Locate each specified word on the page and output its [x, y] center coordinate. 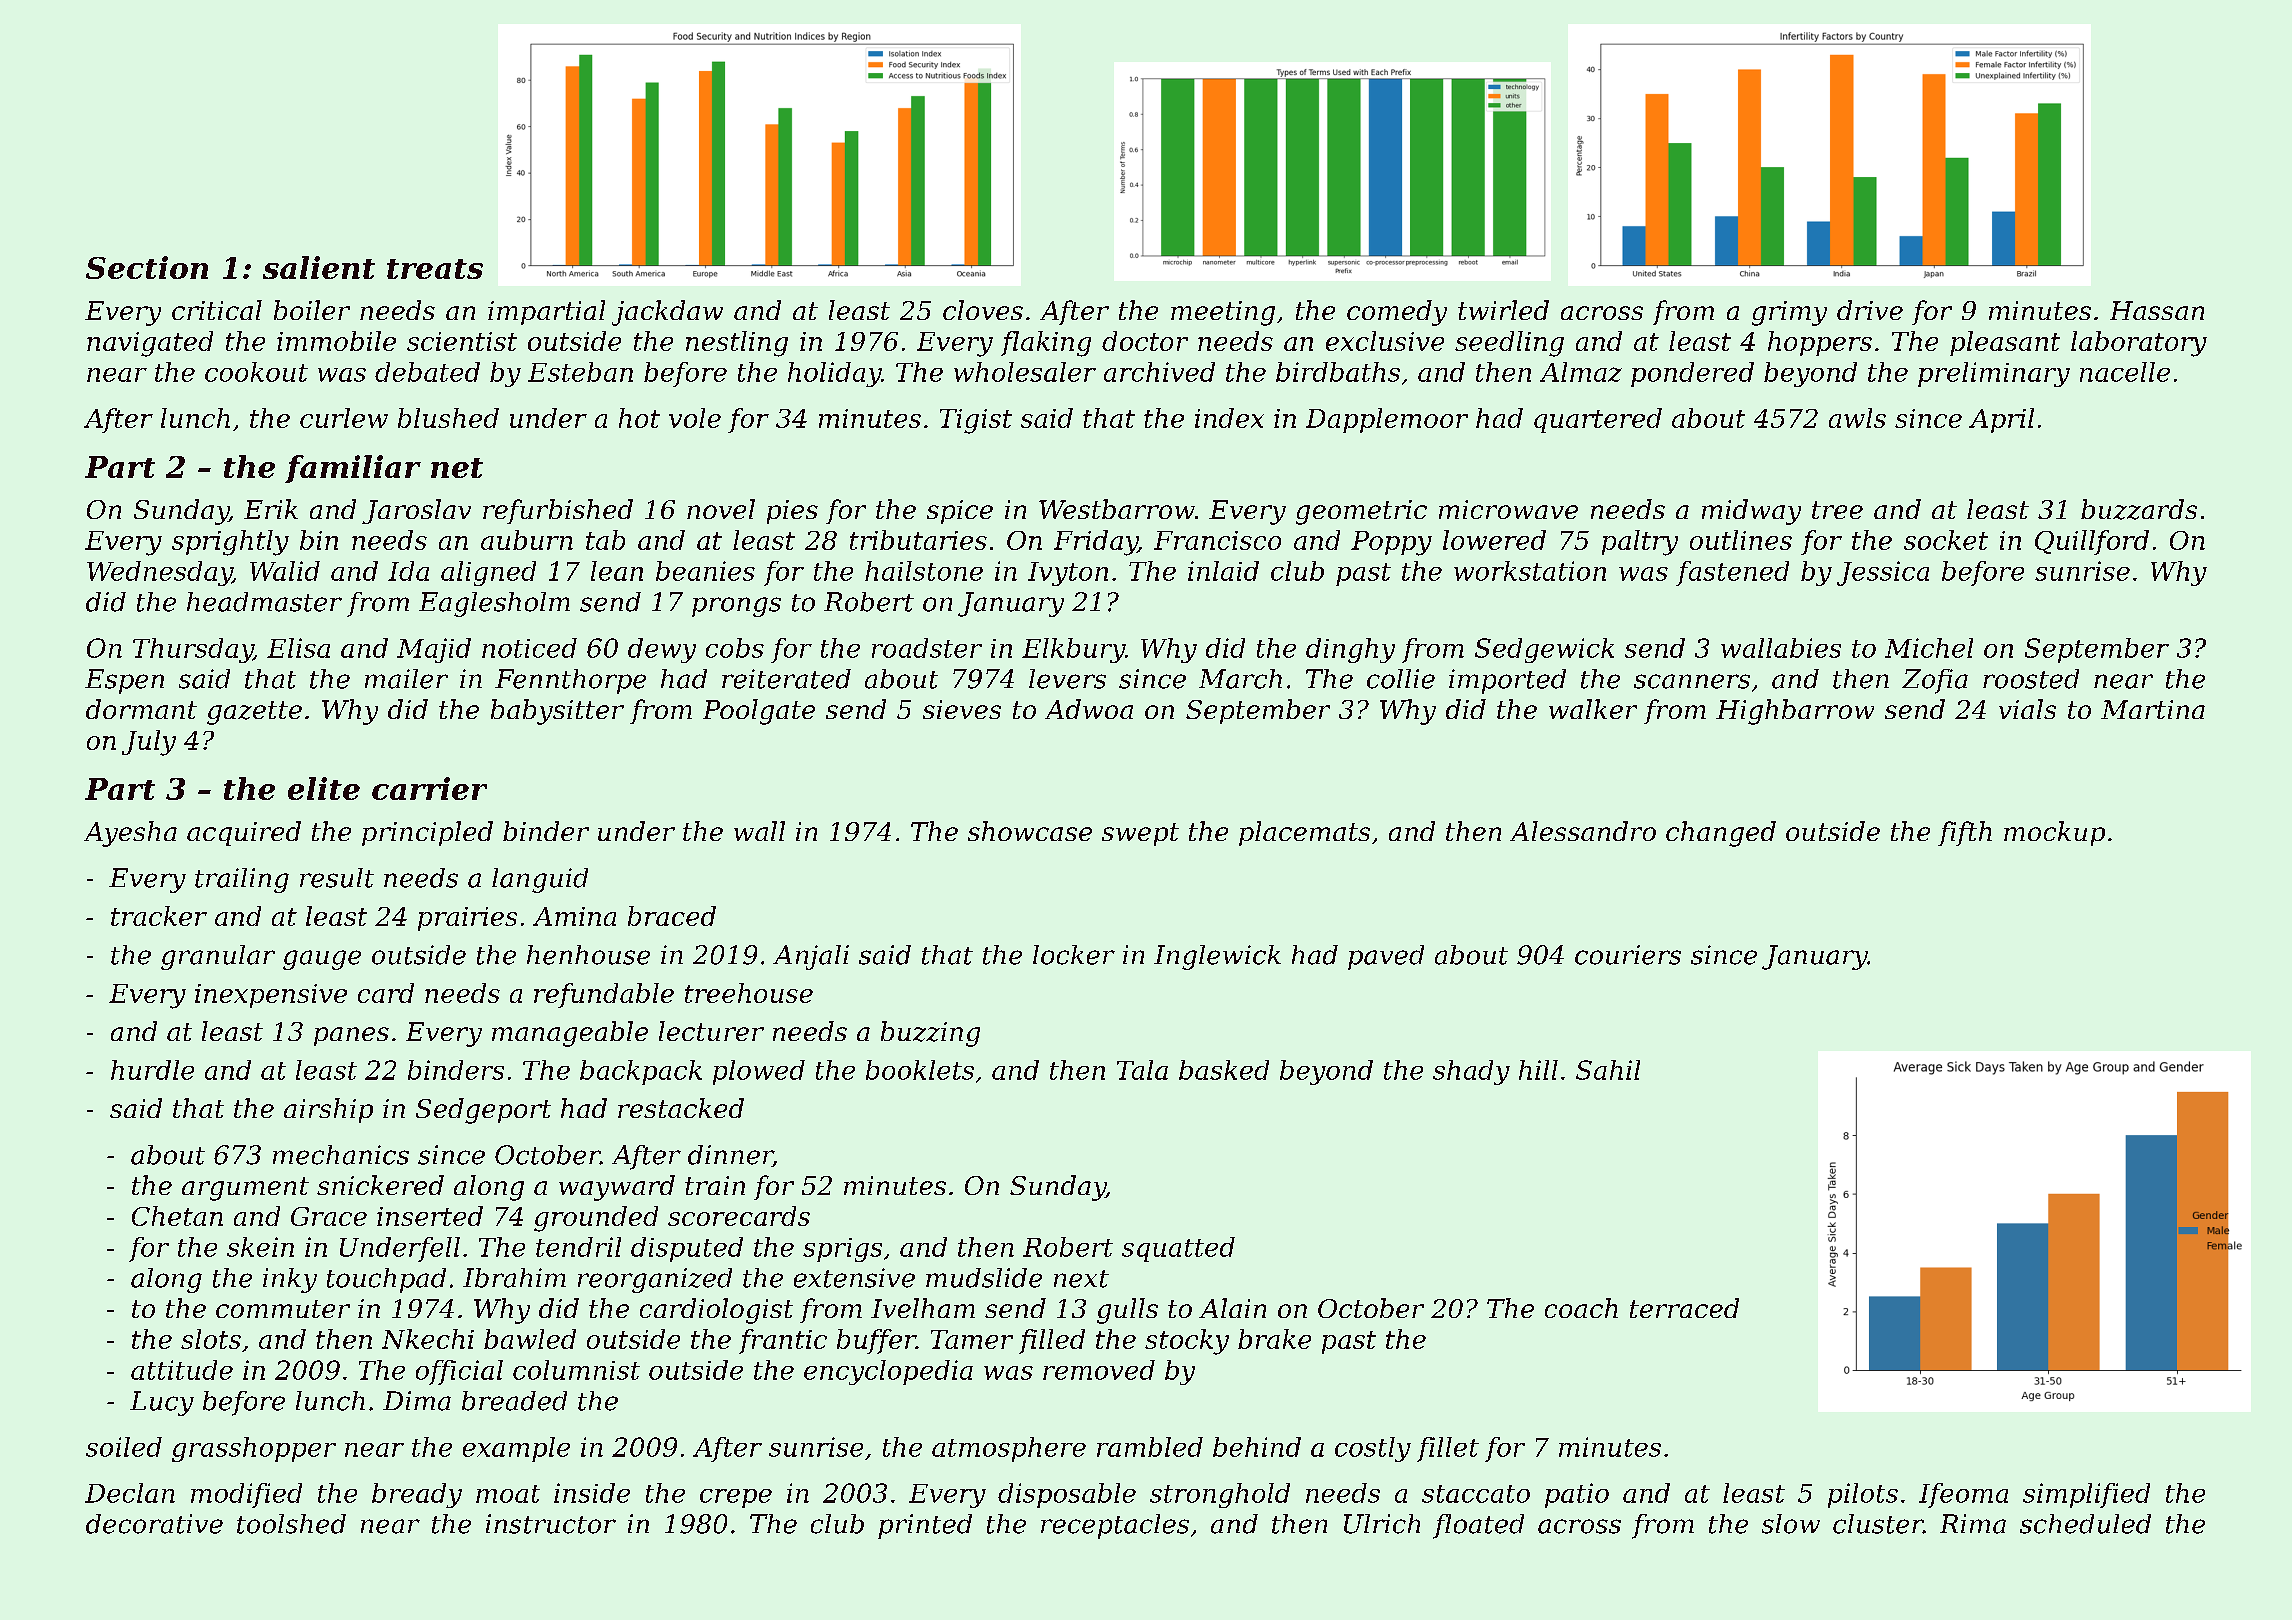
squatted [1178, 1249]
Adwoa [1089, 709]
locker [1074, 955]
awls [1857, 418]
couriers [1628, 955]
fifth [1965, 833]
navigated [150, 344]
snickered [380, 1185]
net [457, 468]
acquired [244, 833]
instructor [551, 1524]
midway [1751, 512]
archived [1159, 372]
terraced [1684, 1308]
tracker [159, 916]
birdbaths [1338, 372]
